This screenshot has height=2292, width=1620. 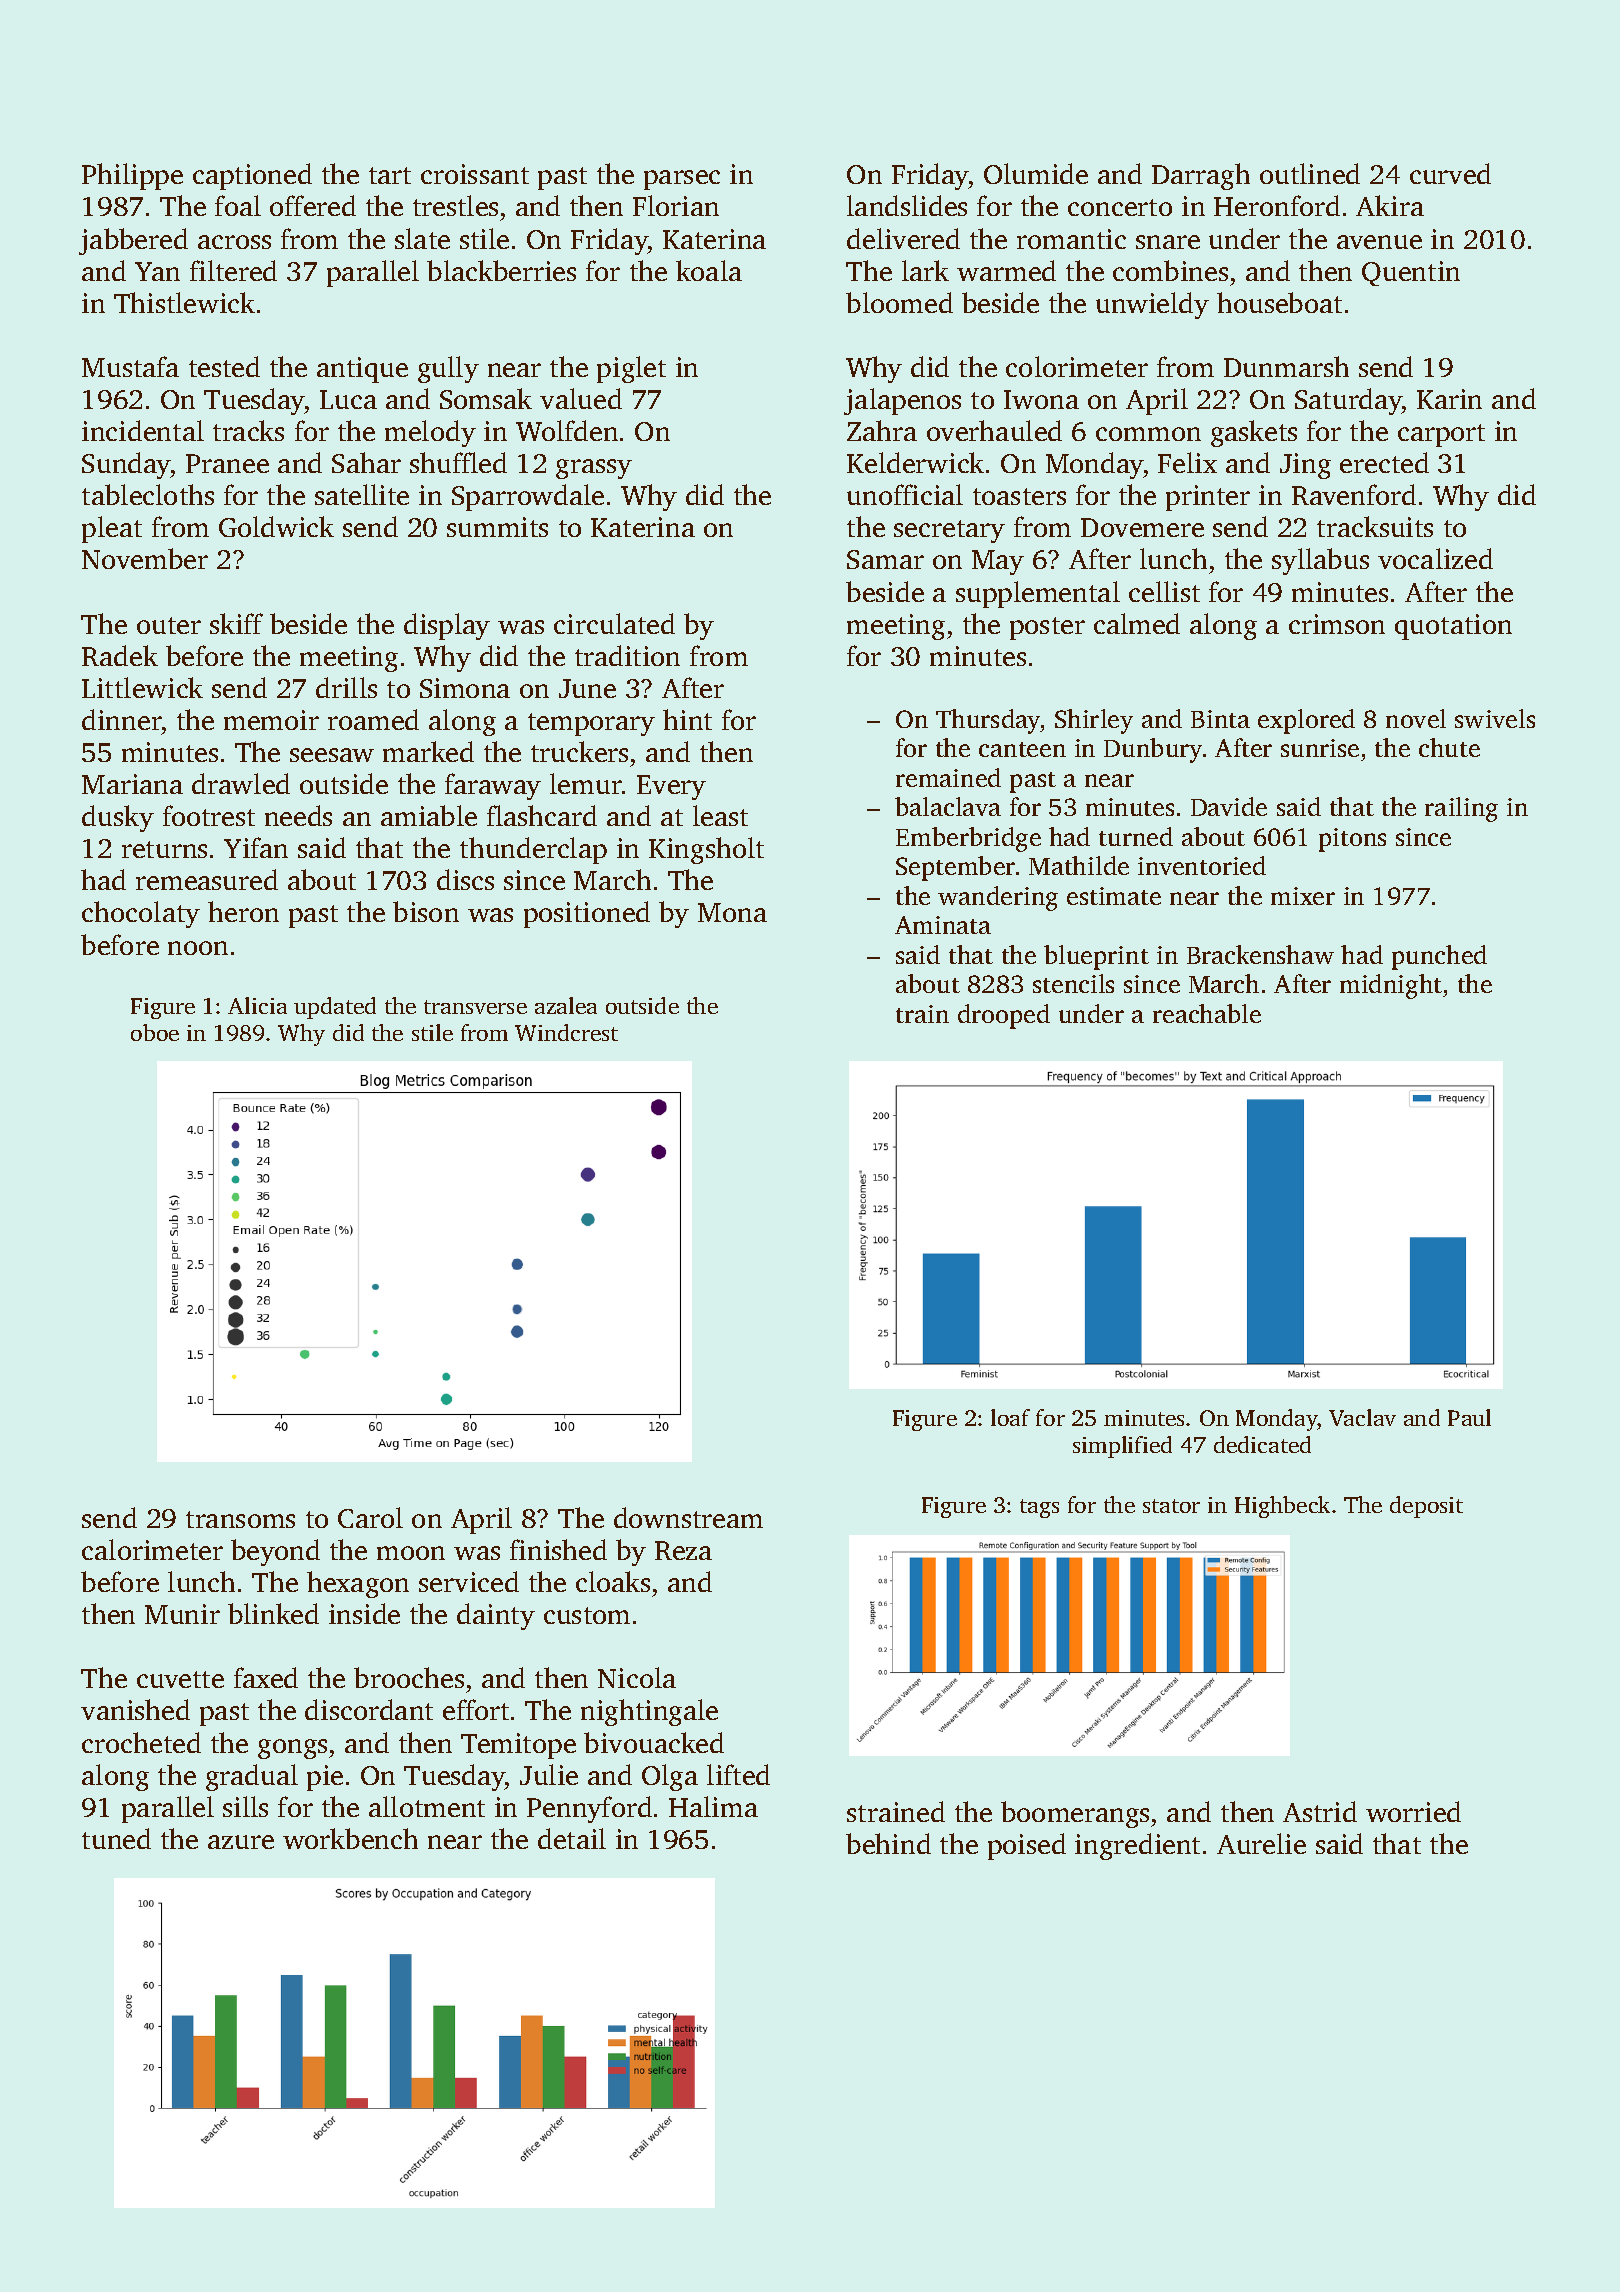 I want to click on tuned, so click(x=116, y=1838).
